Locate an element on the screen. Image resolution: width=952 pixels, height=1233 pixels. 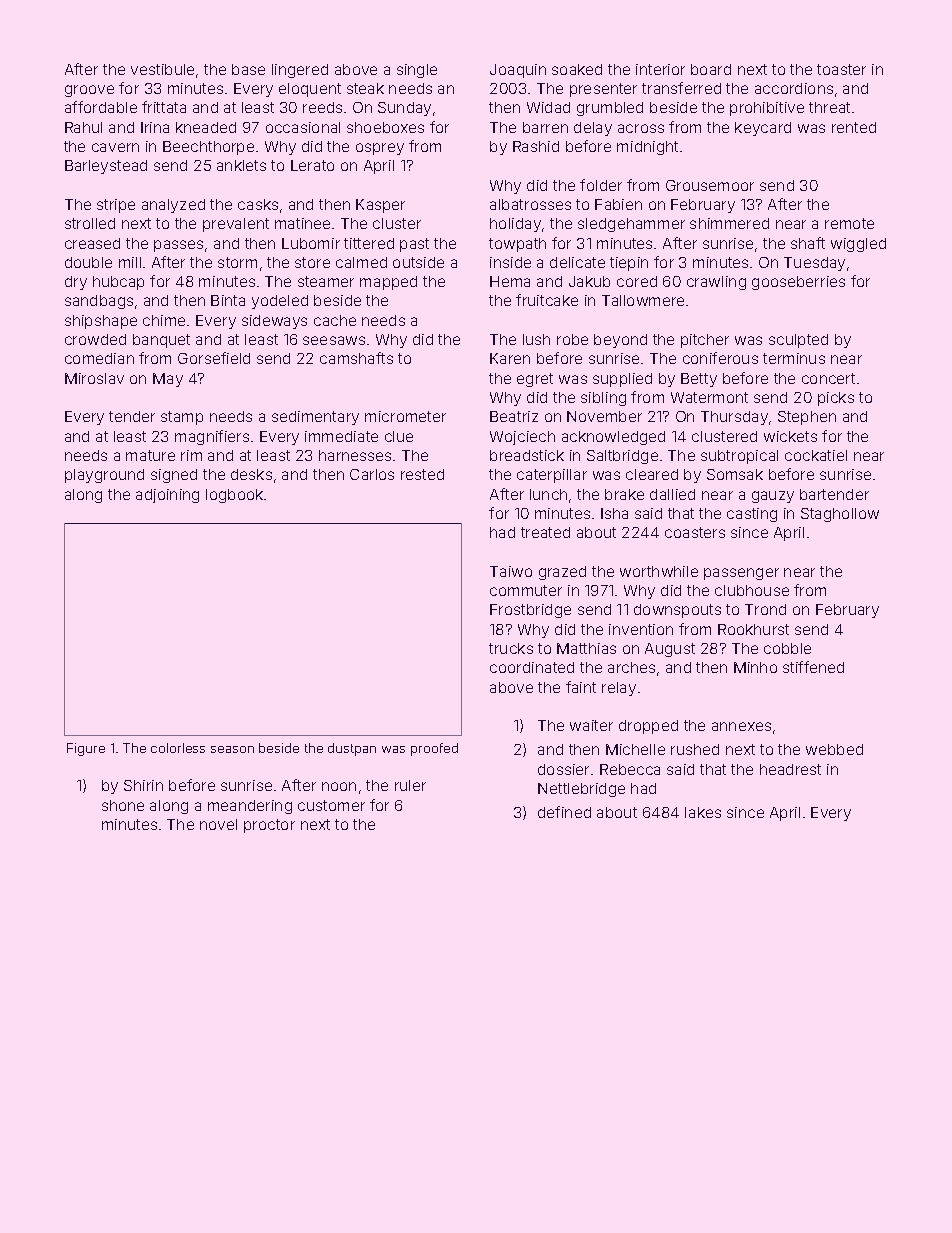
colorless is located at coordinates (178, 748).
